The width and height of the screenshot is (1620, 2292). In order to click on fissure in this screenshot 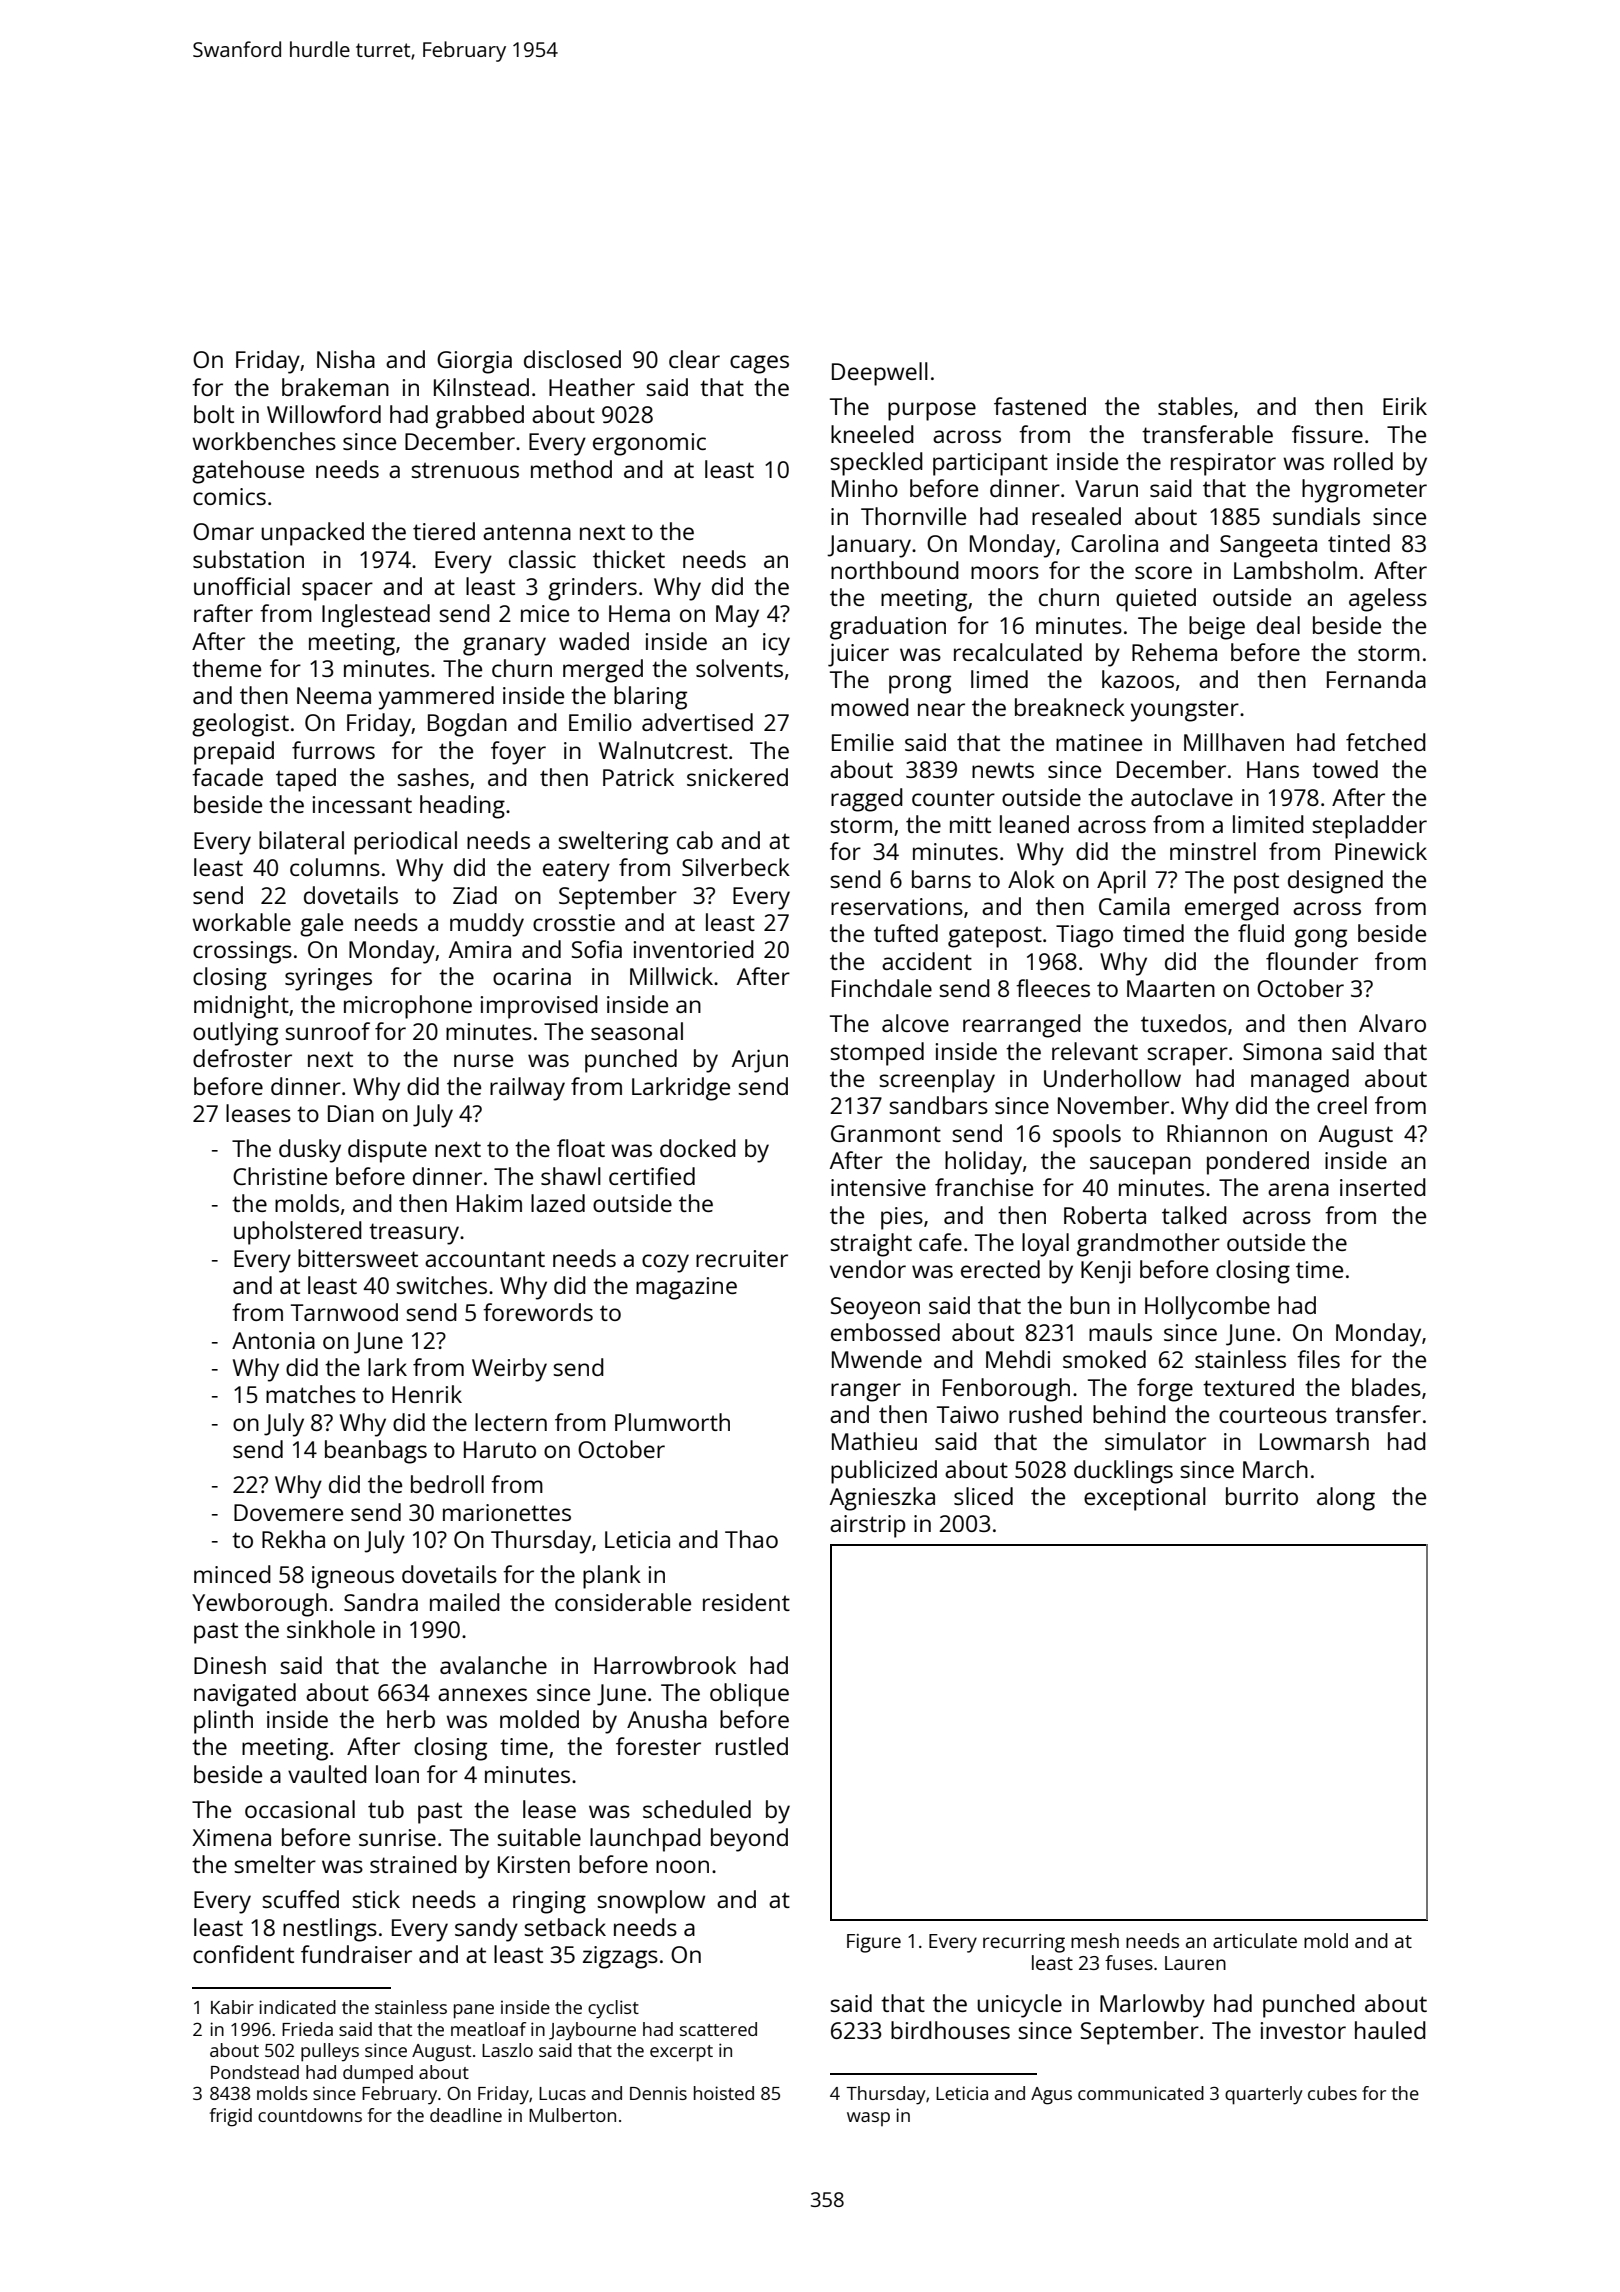, I will do `click(1327, 434)`.
